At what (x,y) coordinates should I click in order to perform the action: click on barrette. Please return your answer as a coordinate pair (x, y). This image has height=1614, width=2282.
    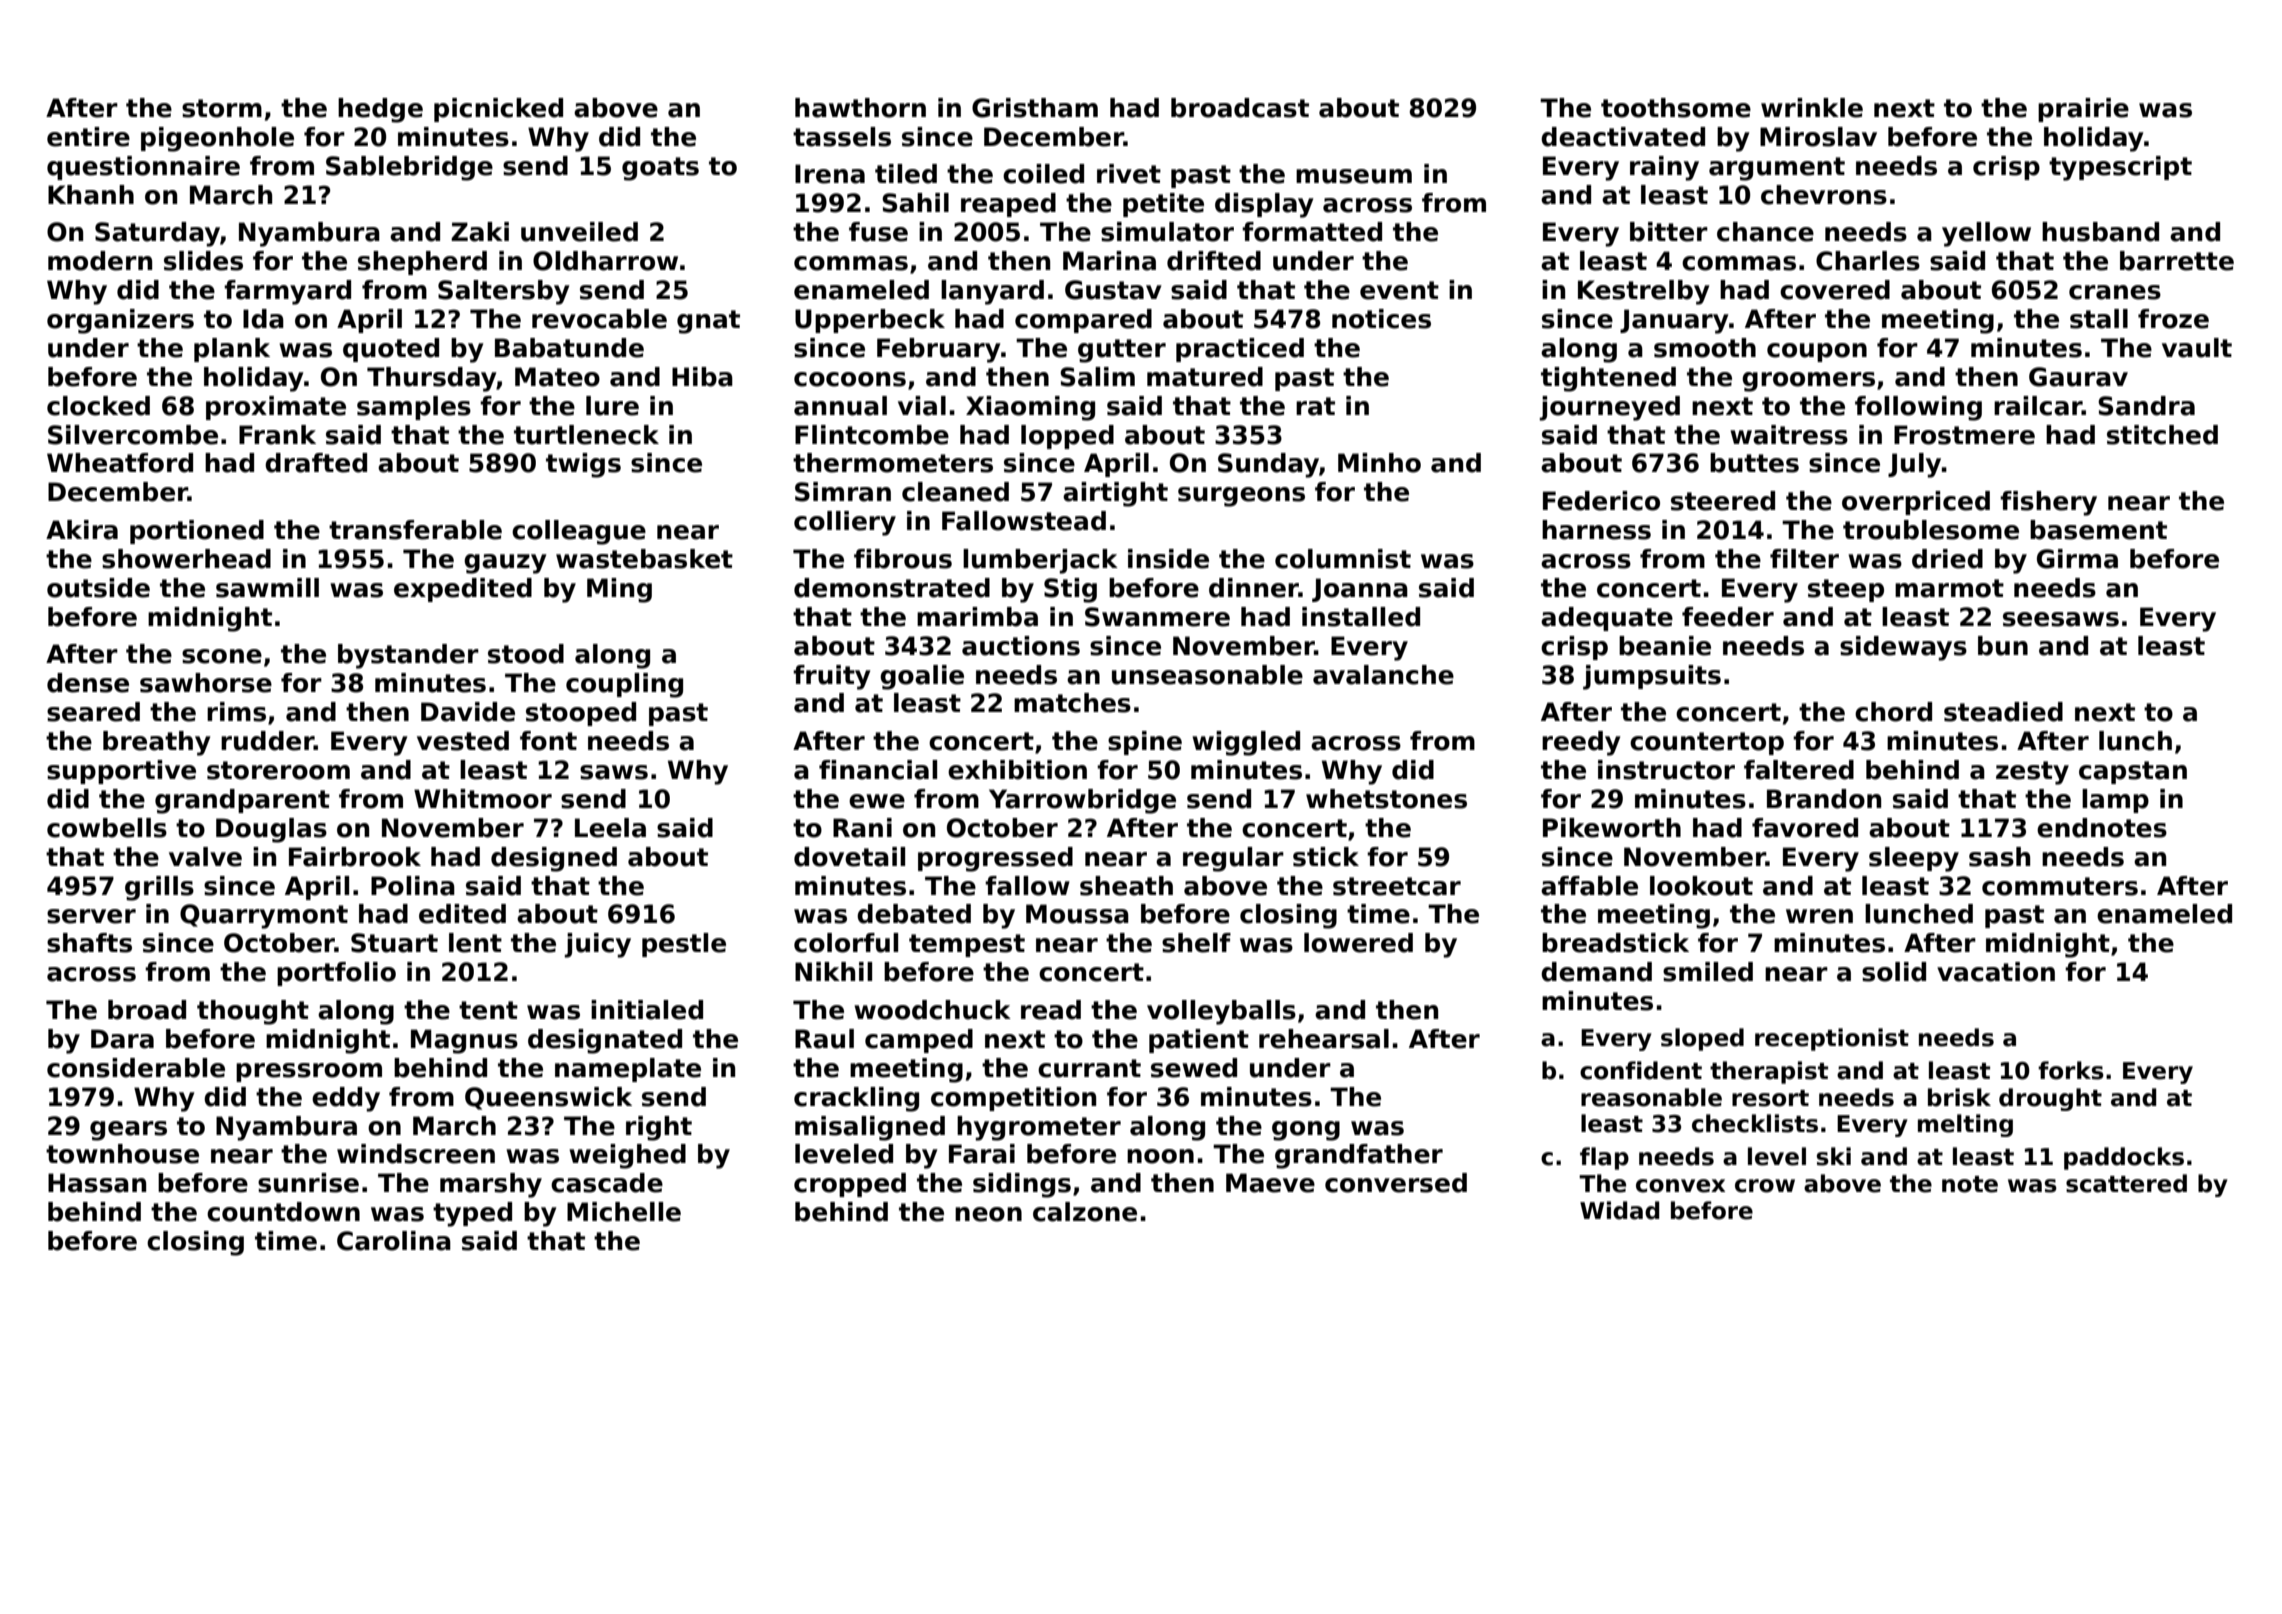
    Looking at the image, I should click on (2177, 261).
